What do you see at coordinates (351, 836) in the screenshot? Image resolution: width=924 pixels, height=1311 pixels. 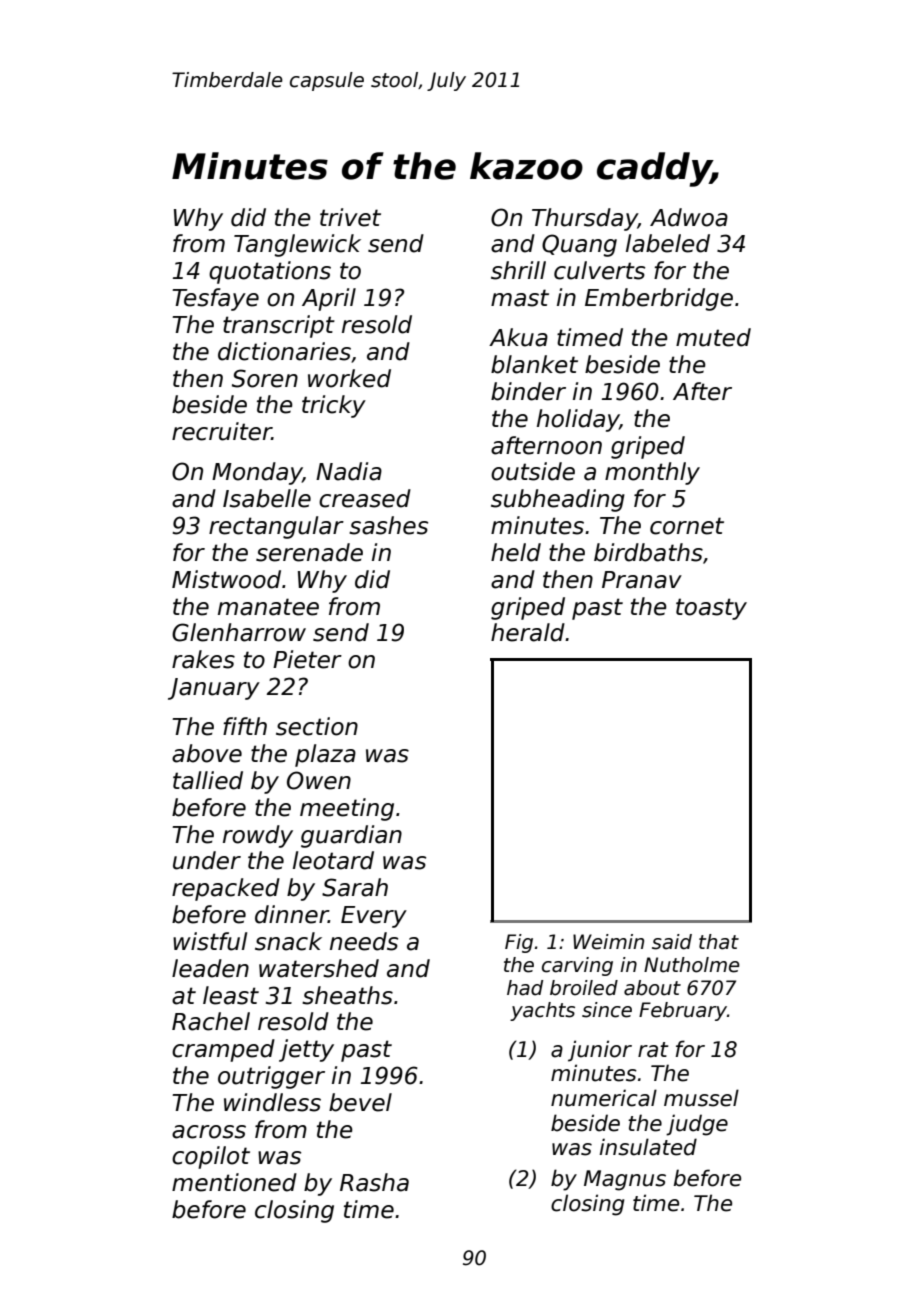 I see `guardian` at bounding box center [351, 836].
